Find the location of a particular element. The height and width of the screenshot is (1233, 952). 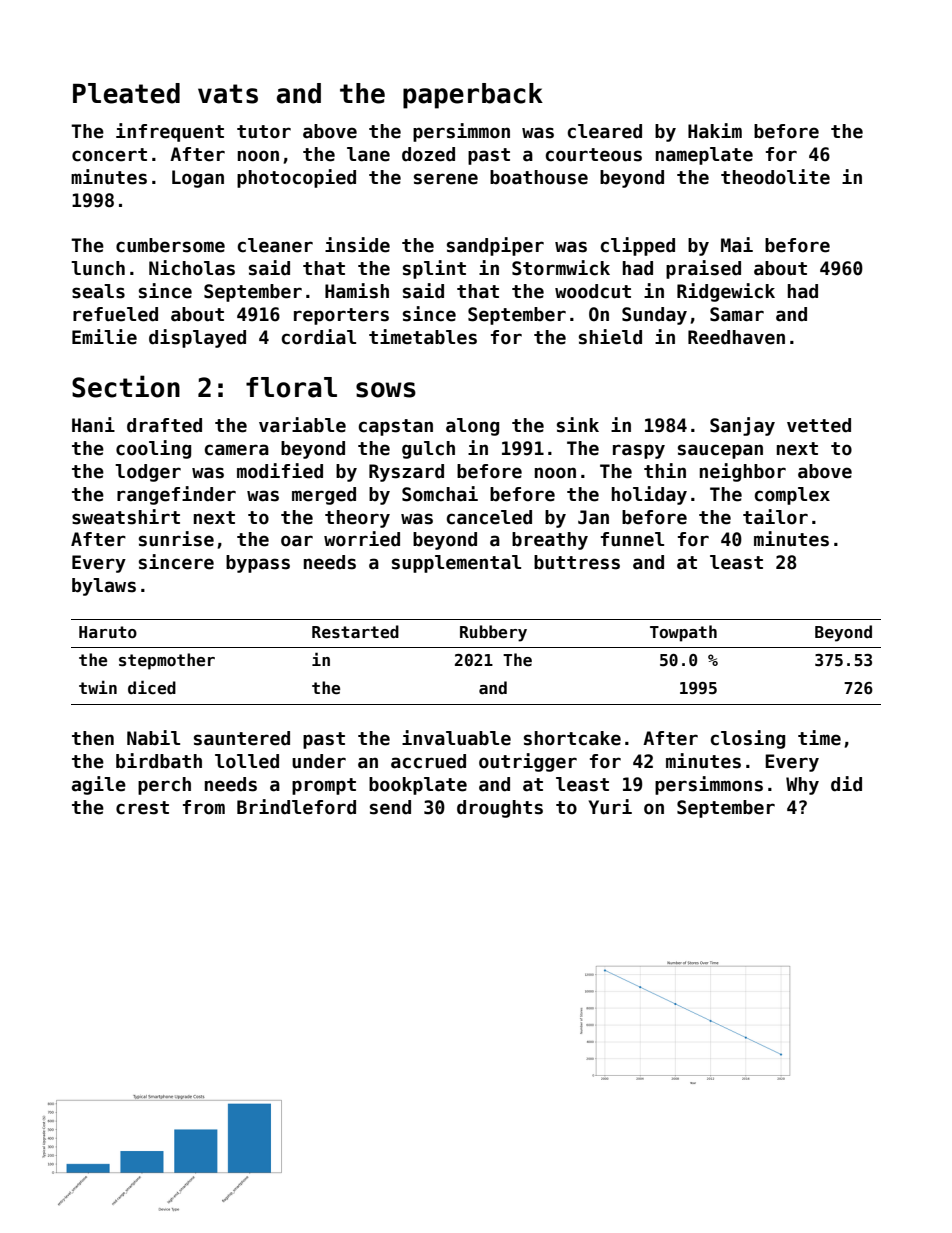

Why is located at coordinates (802, 786).
